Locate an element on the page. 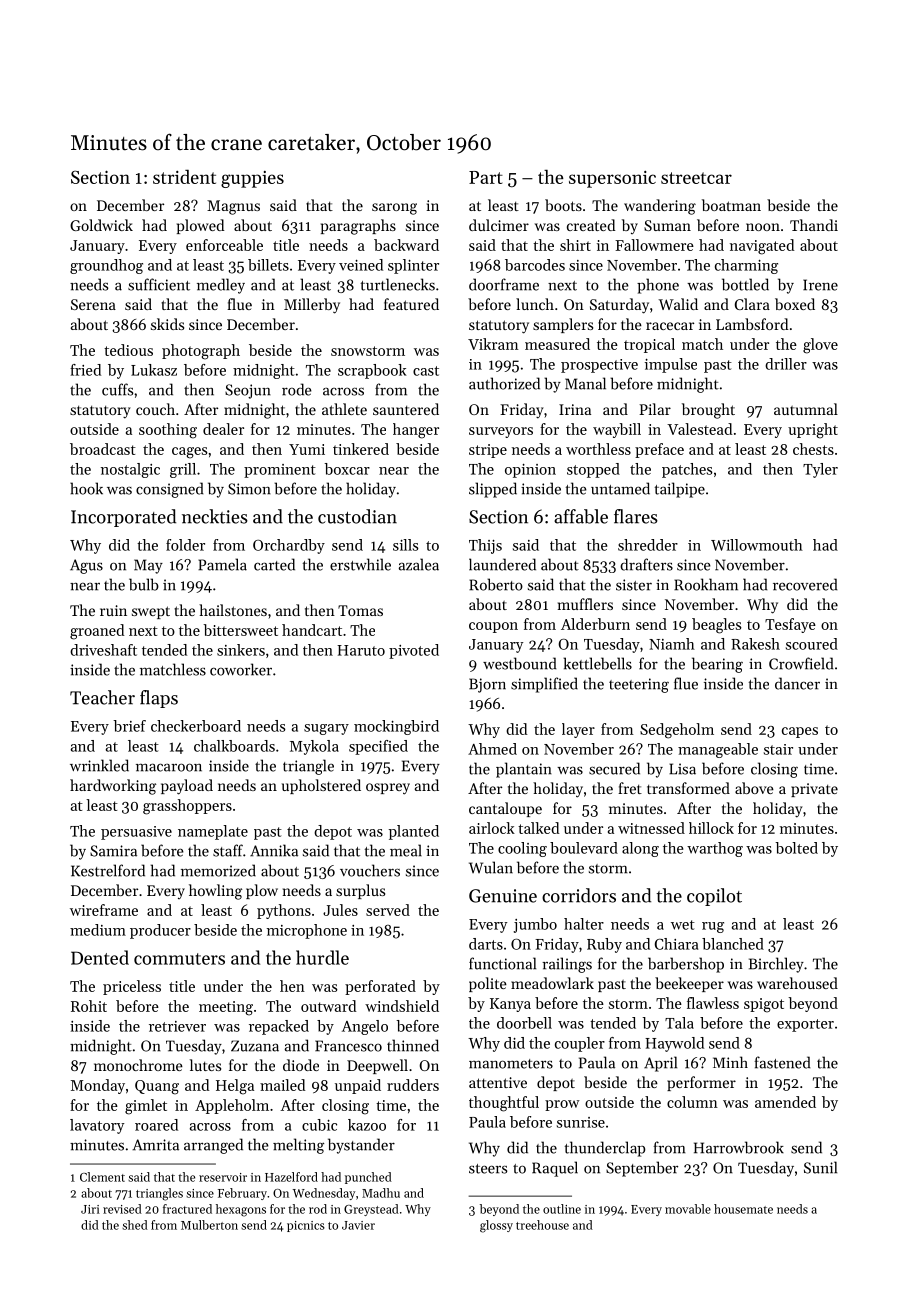 The image size is (908, 1316). affable is located at coordinates (581, 516).
